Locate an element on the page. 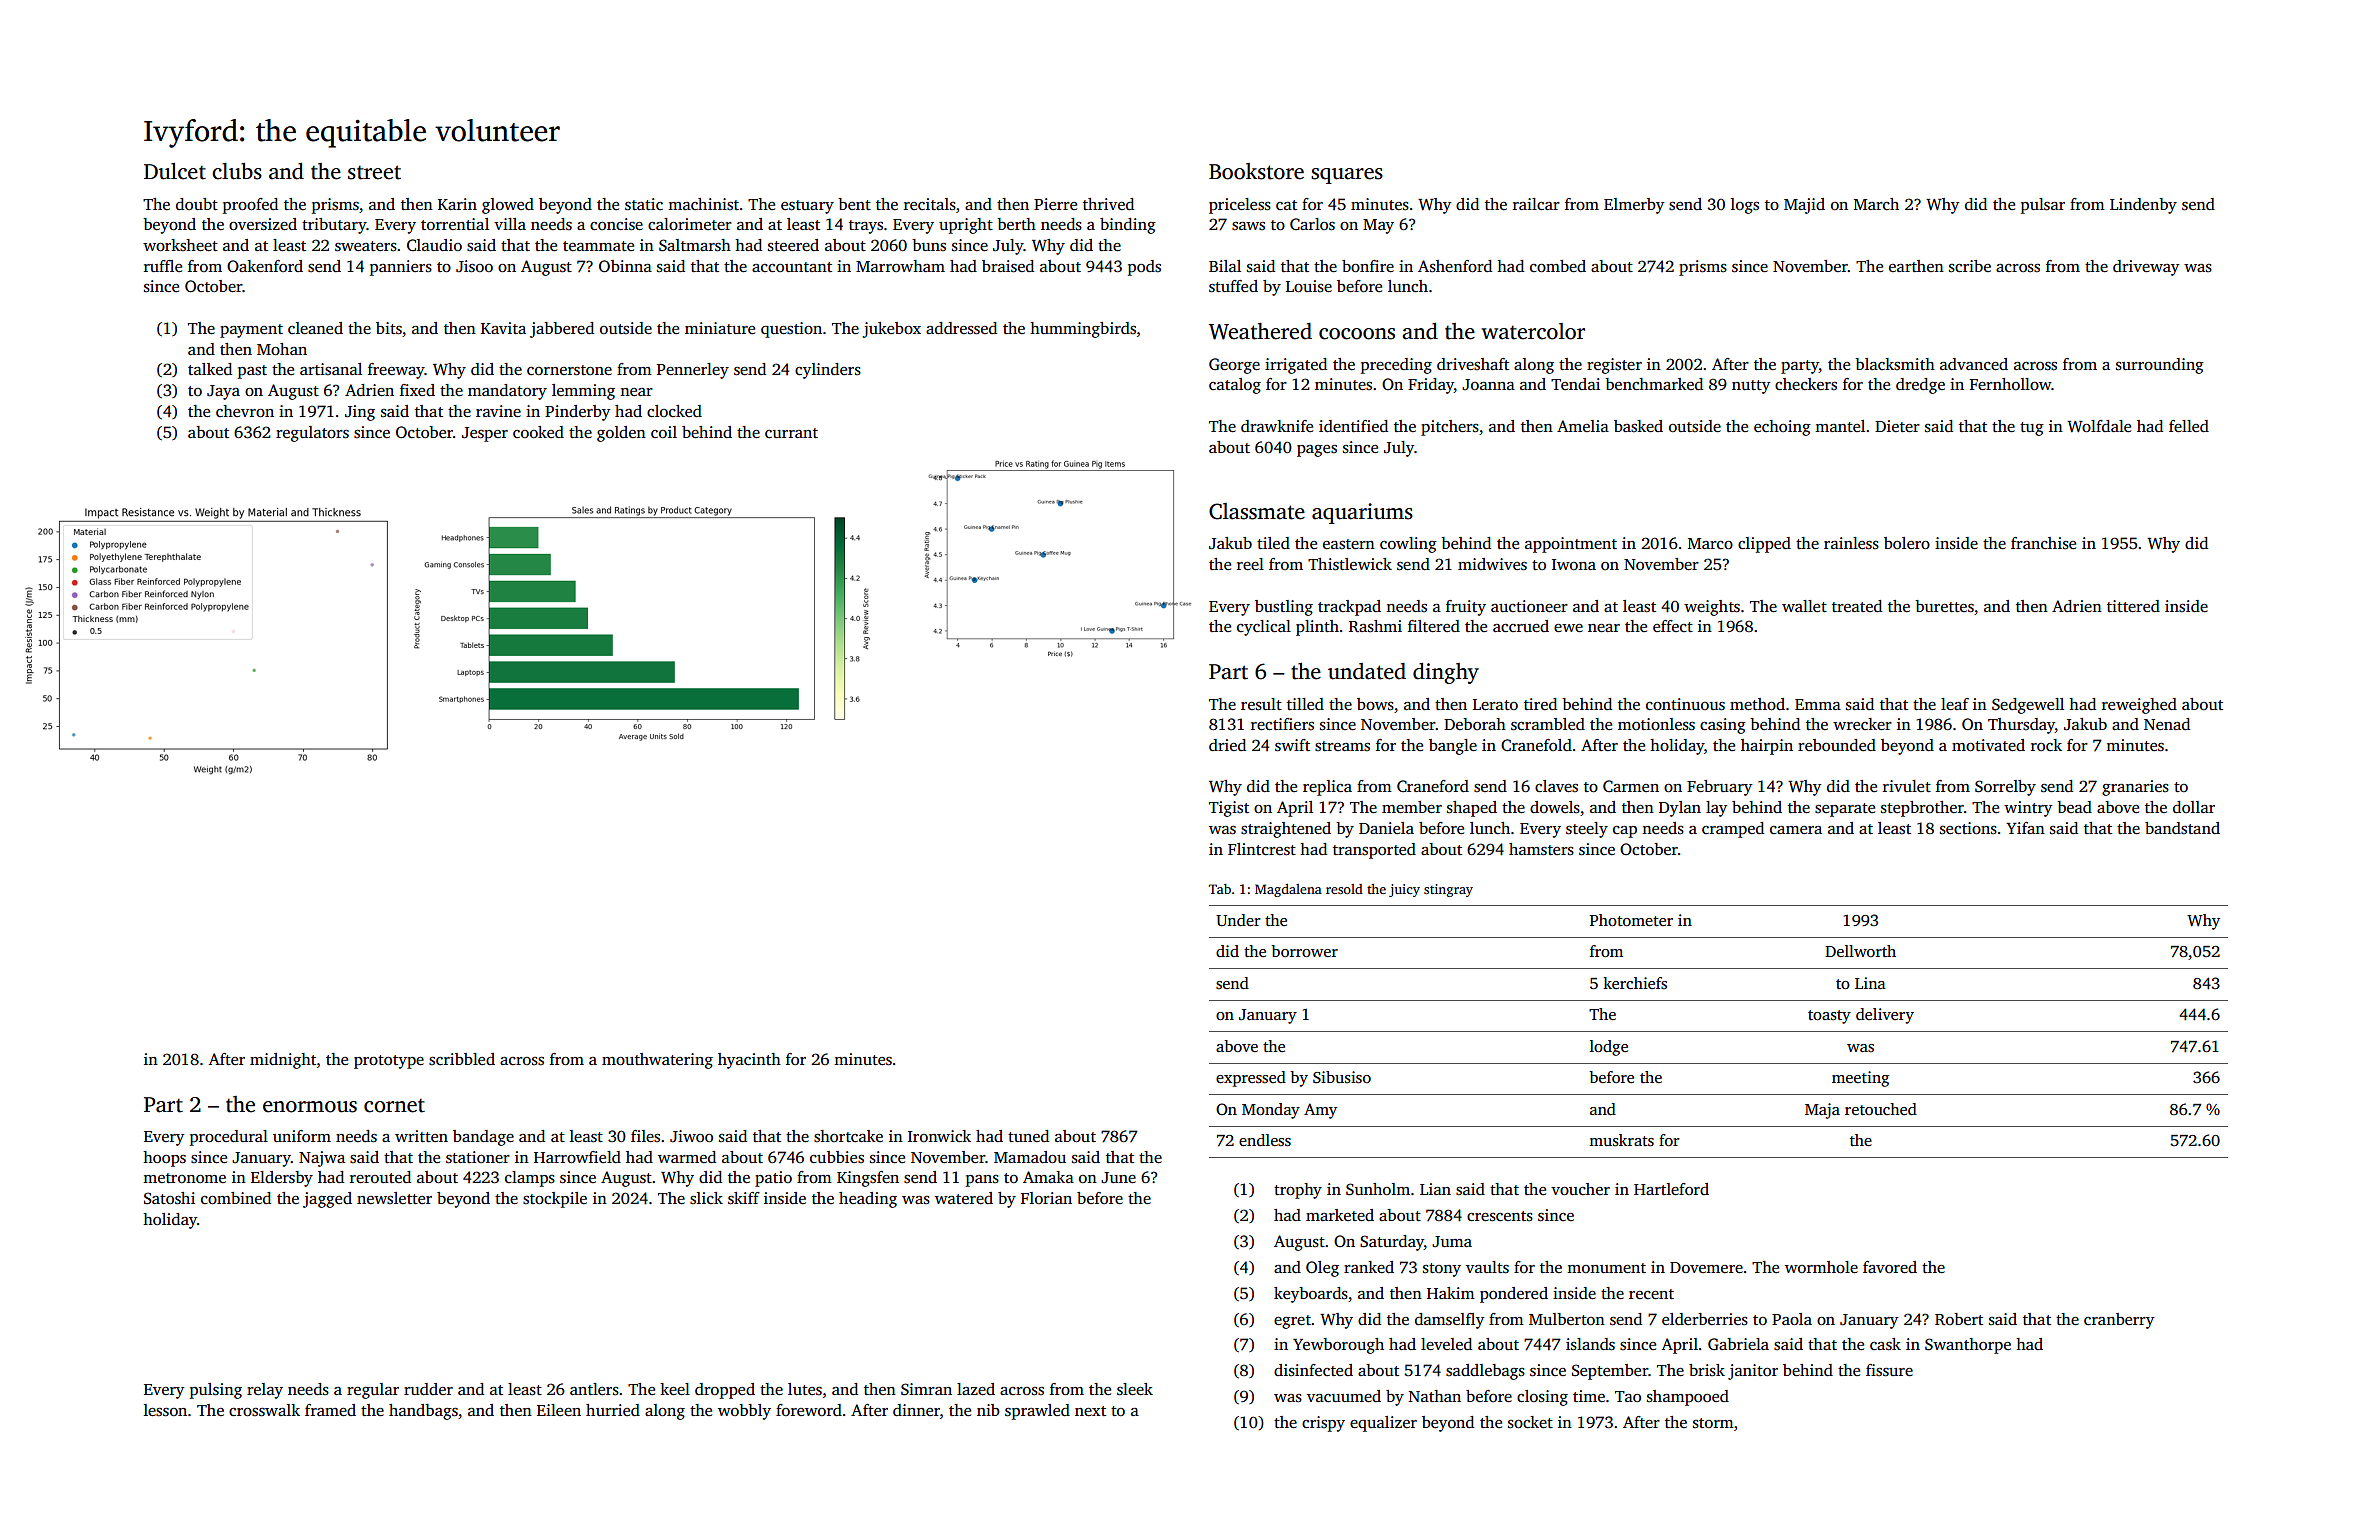 Image resolution: width=2371 pixels, height=1534 pixels. procedural is located at coordinates (229, 1138).
